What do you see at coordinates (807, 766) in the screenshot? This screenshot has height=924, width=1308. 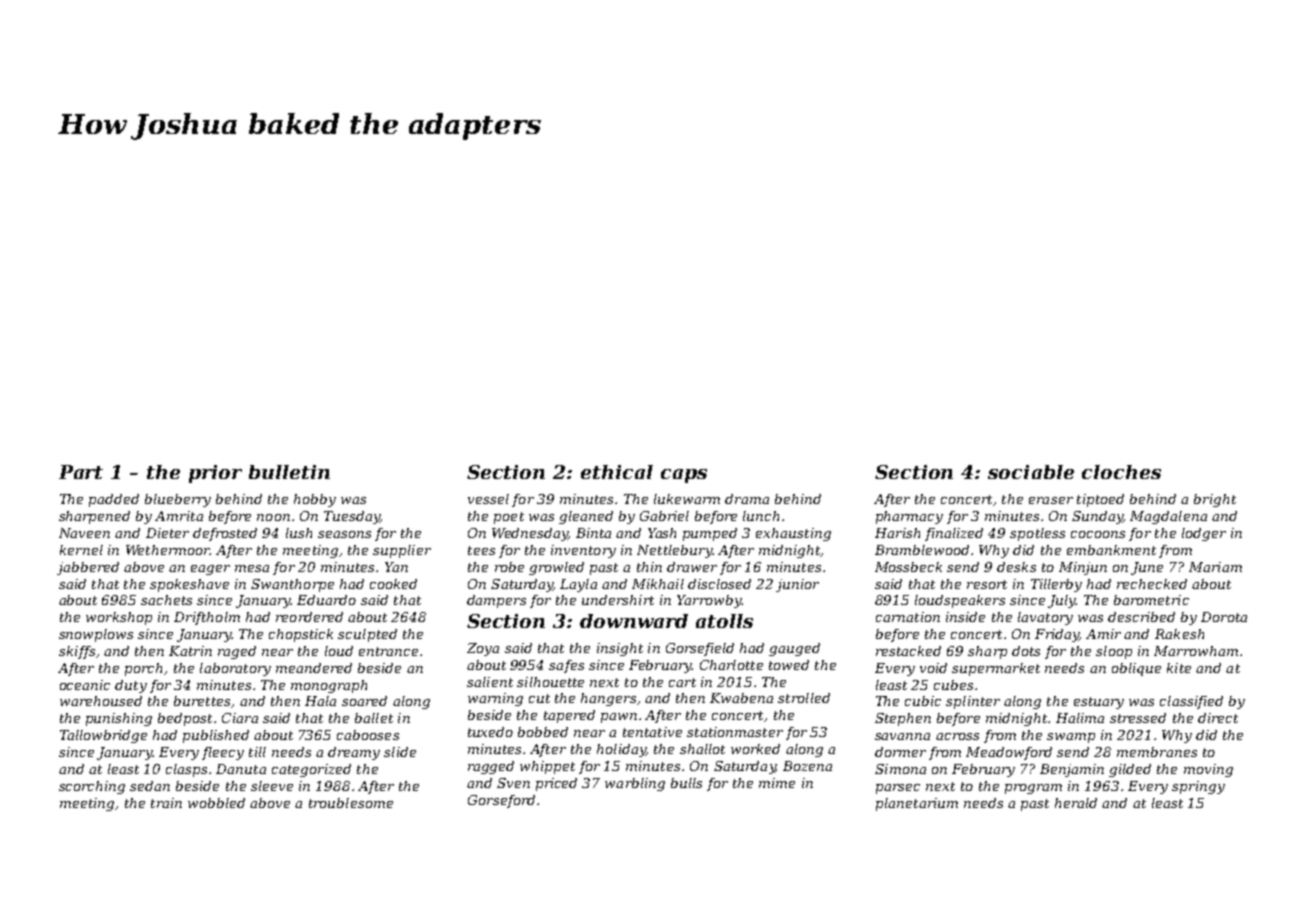 I see `Bozena` at bounding box center [807, 766].
